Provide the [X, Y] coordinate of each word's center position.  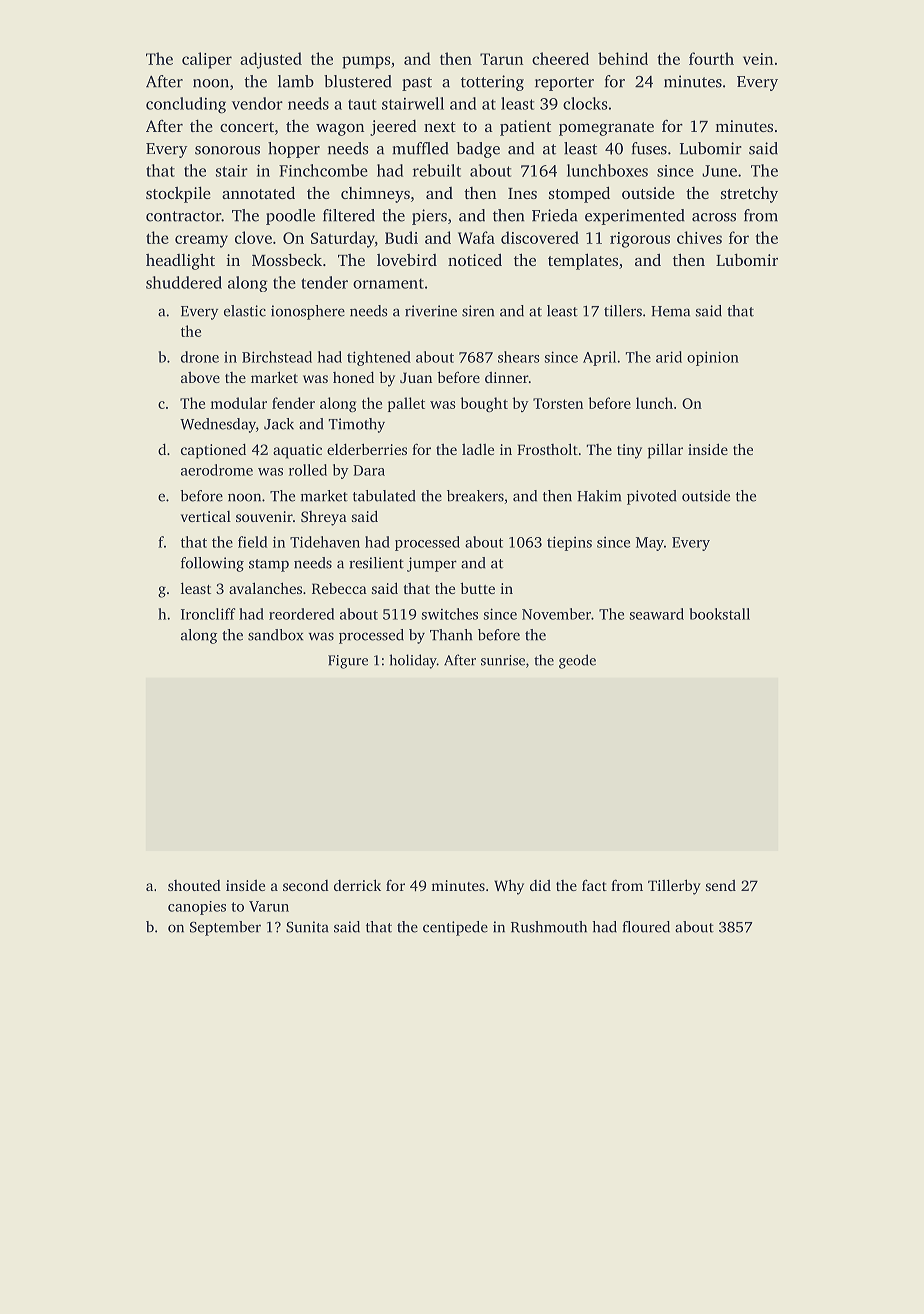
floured [646, 927]
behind [623, 58]
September [225, 928]
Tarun [502, 59]
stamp [269, 565]
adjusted [271, 60]
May [650, 544]
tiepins [569, 543]
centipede [455, 928]
